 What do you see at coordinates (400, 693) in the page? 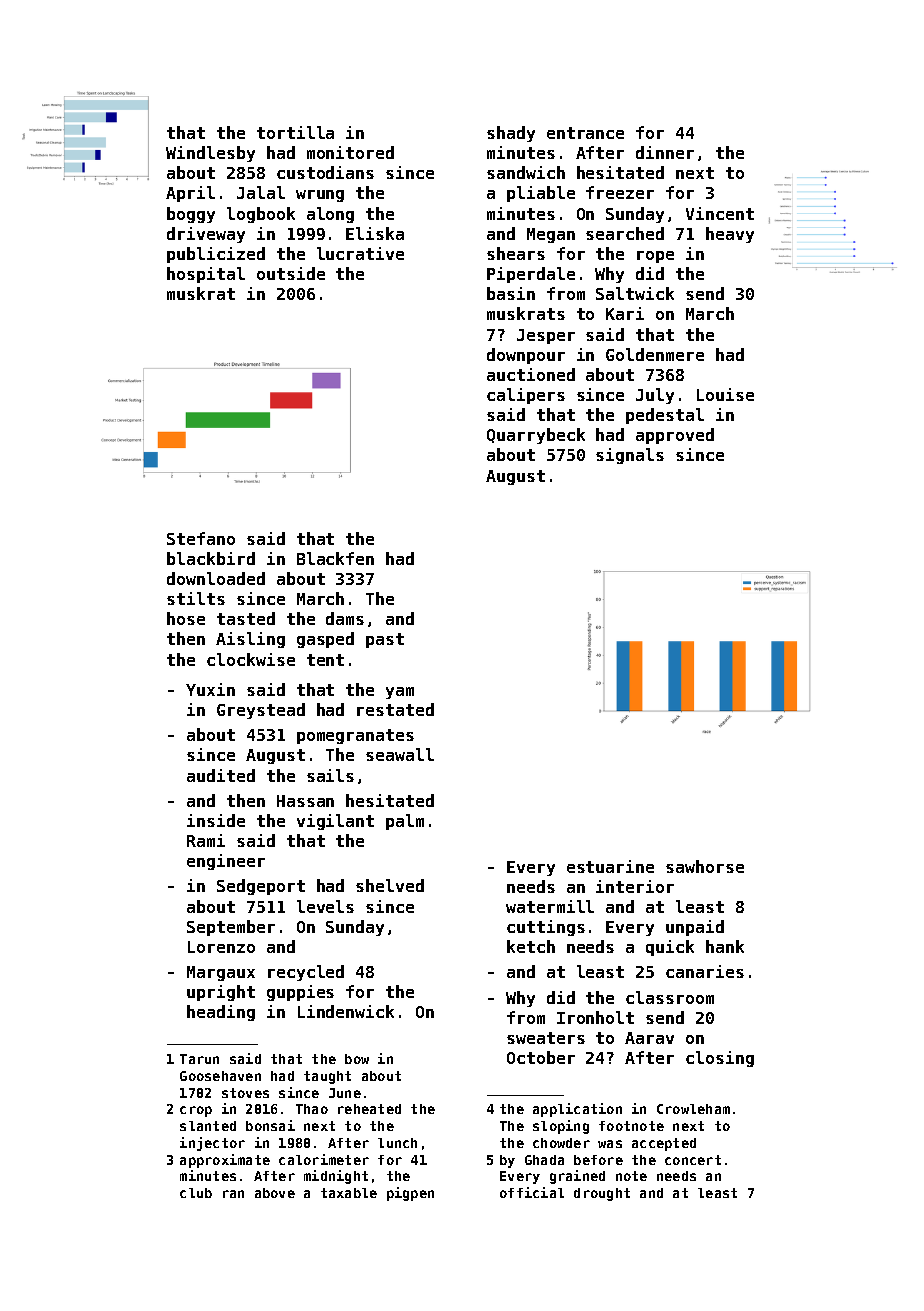
I see `yam` at bounding box center [400, 693].
